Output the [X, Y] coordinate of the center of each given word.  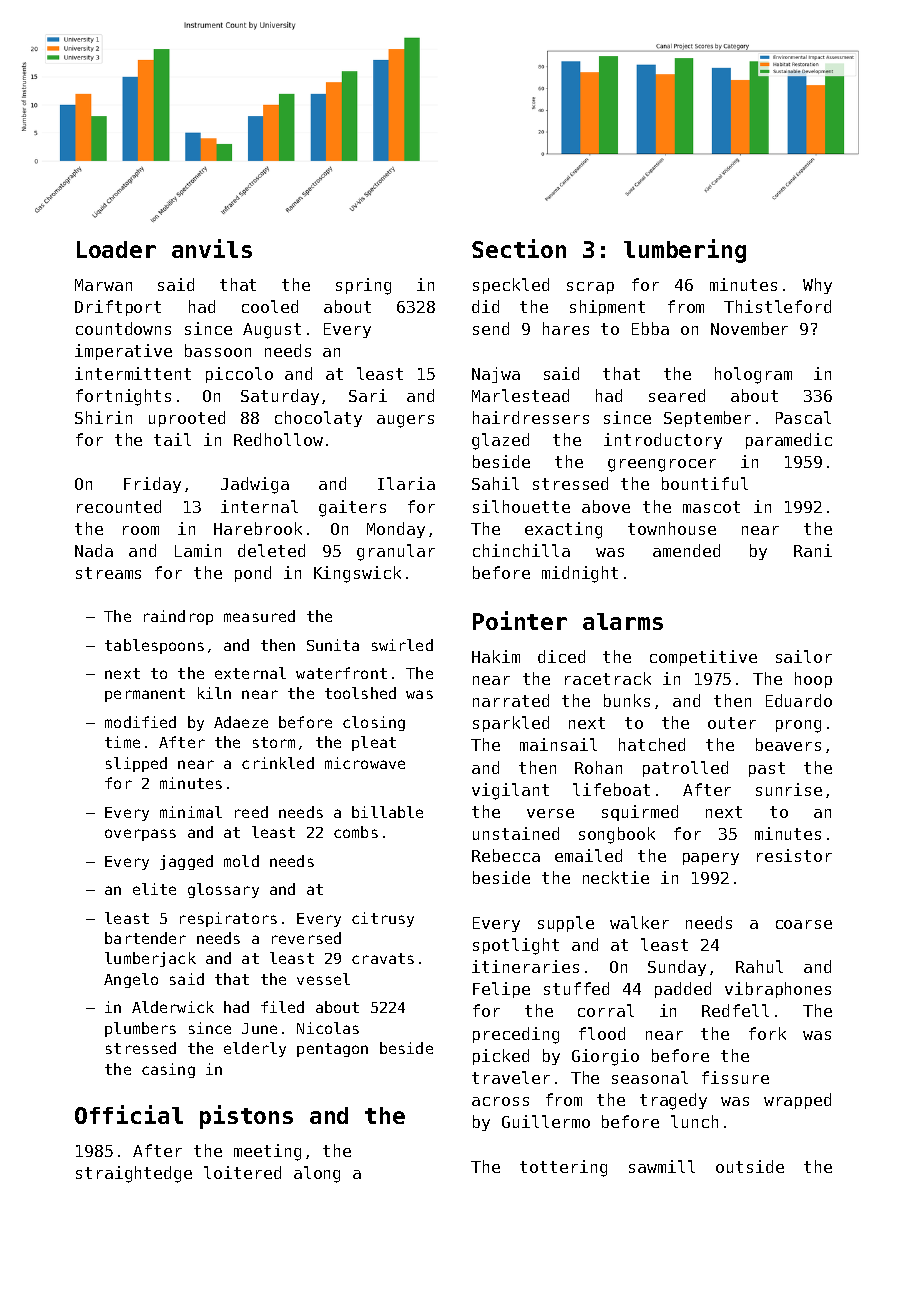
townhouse [672, 528]
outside [750, 1166]
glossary [223, 890]
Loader [116, 249]
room [141, 530]
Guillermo [546, 1121]
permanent [145, 695]
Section [519, 248]
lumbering [685, 251]
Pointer [520, 620]
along [317, 1174]
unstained [516, 833]
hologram [753, 375]
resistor [794, 855]
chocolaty [318, 419]
